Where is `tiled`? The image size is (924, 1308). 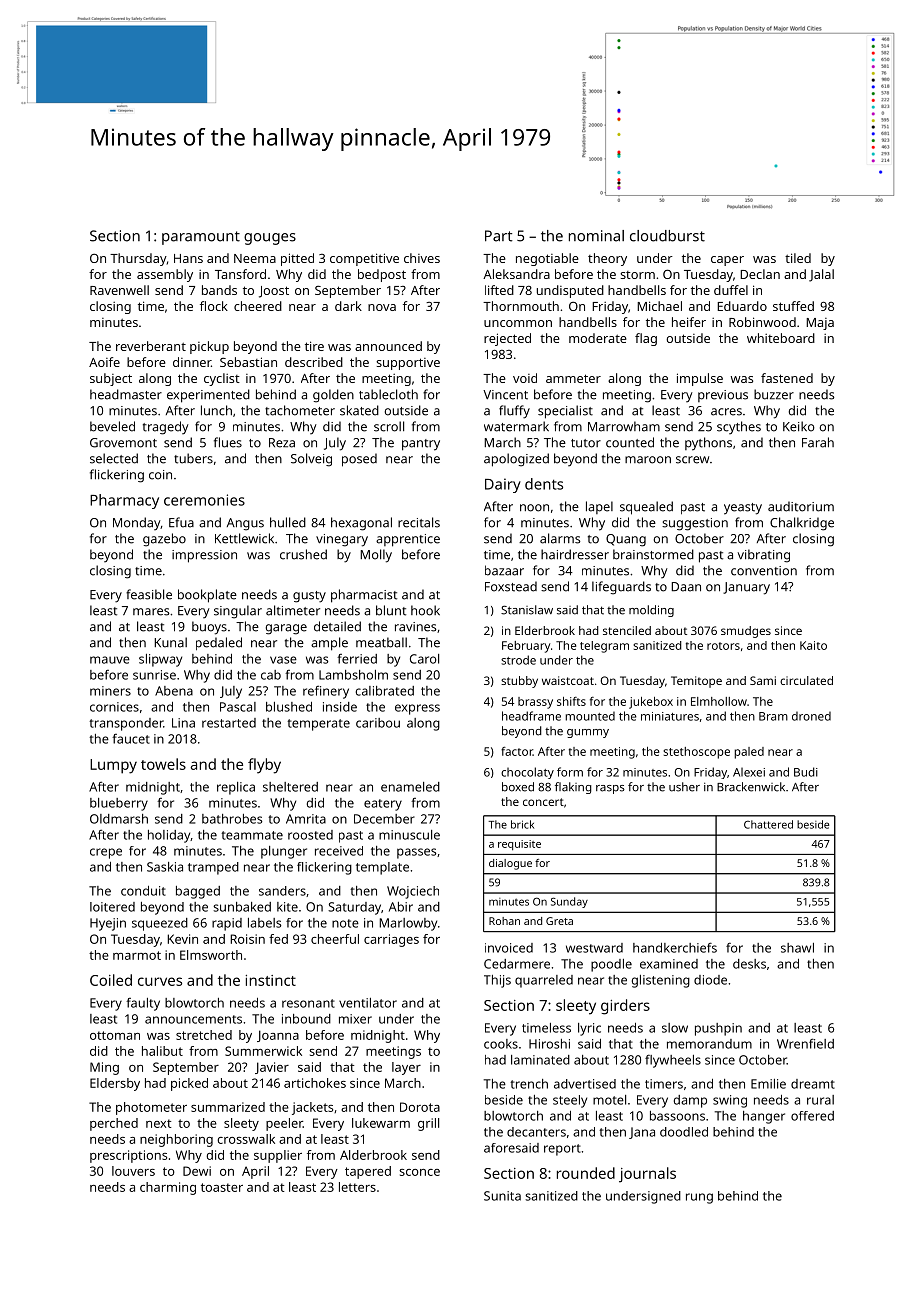
tiled is located at coordinates (798, 258).
